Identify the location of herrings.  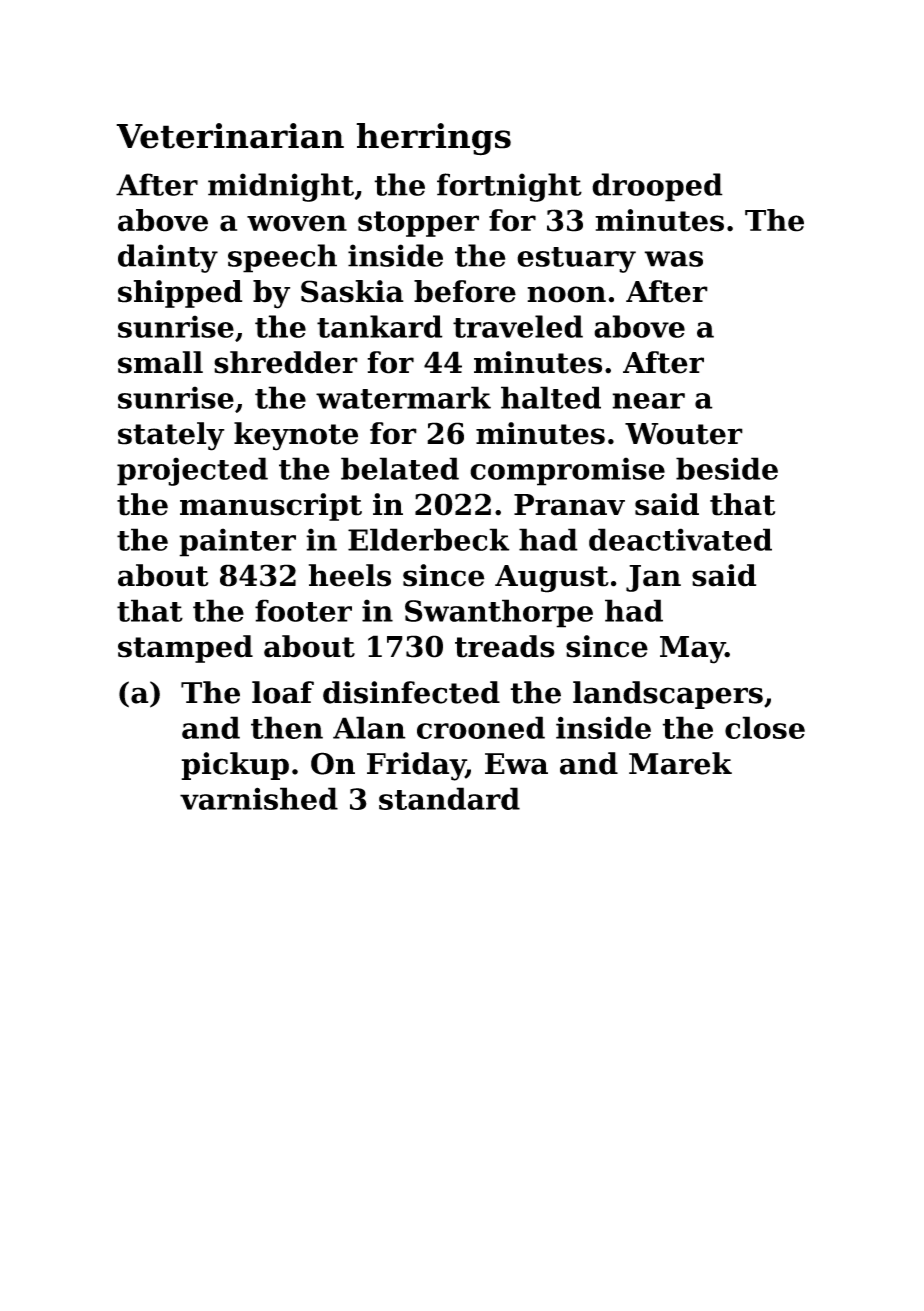
(433, 139).
